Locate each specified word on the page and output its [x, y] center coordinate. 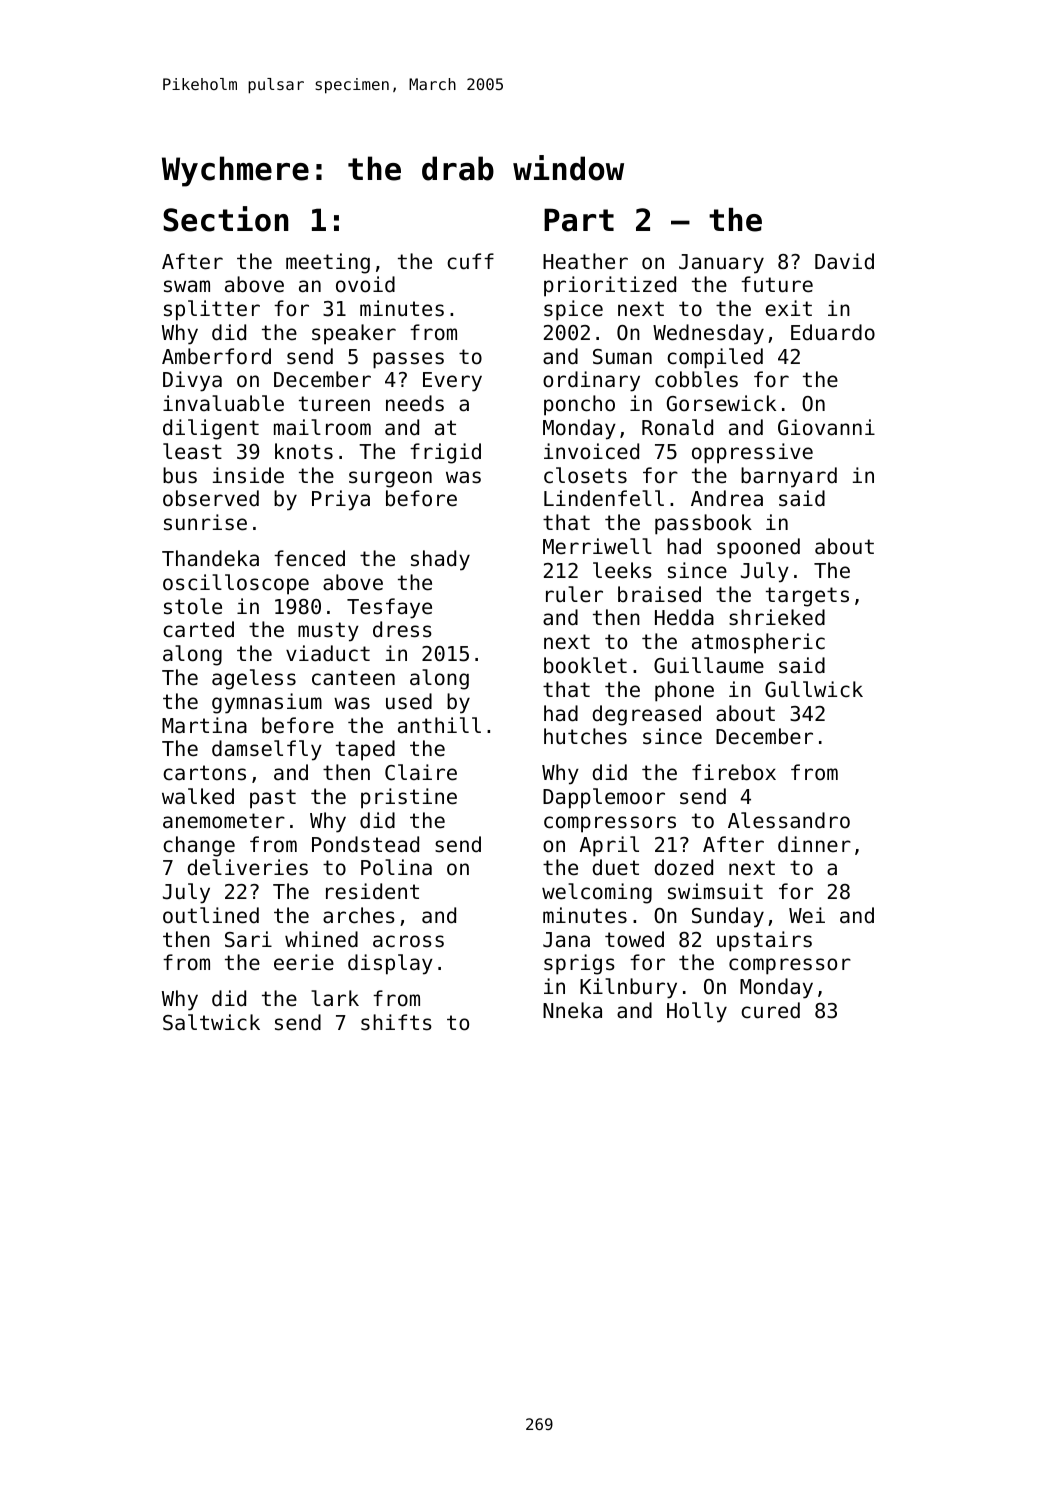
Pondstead [365, 844]
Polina [396, 867]
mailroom [322, 427]
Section [226, 219]
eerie [304, 962]
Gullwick [814, 689]
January [721, 264]
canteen [353, 678]
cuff [470, 261]
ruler [574, 594]
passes [408, 360]
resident [372, 891]
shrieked [777, 617]
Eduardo [833, 332]
